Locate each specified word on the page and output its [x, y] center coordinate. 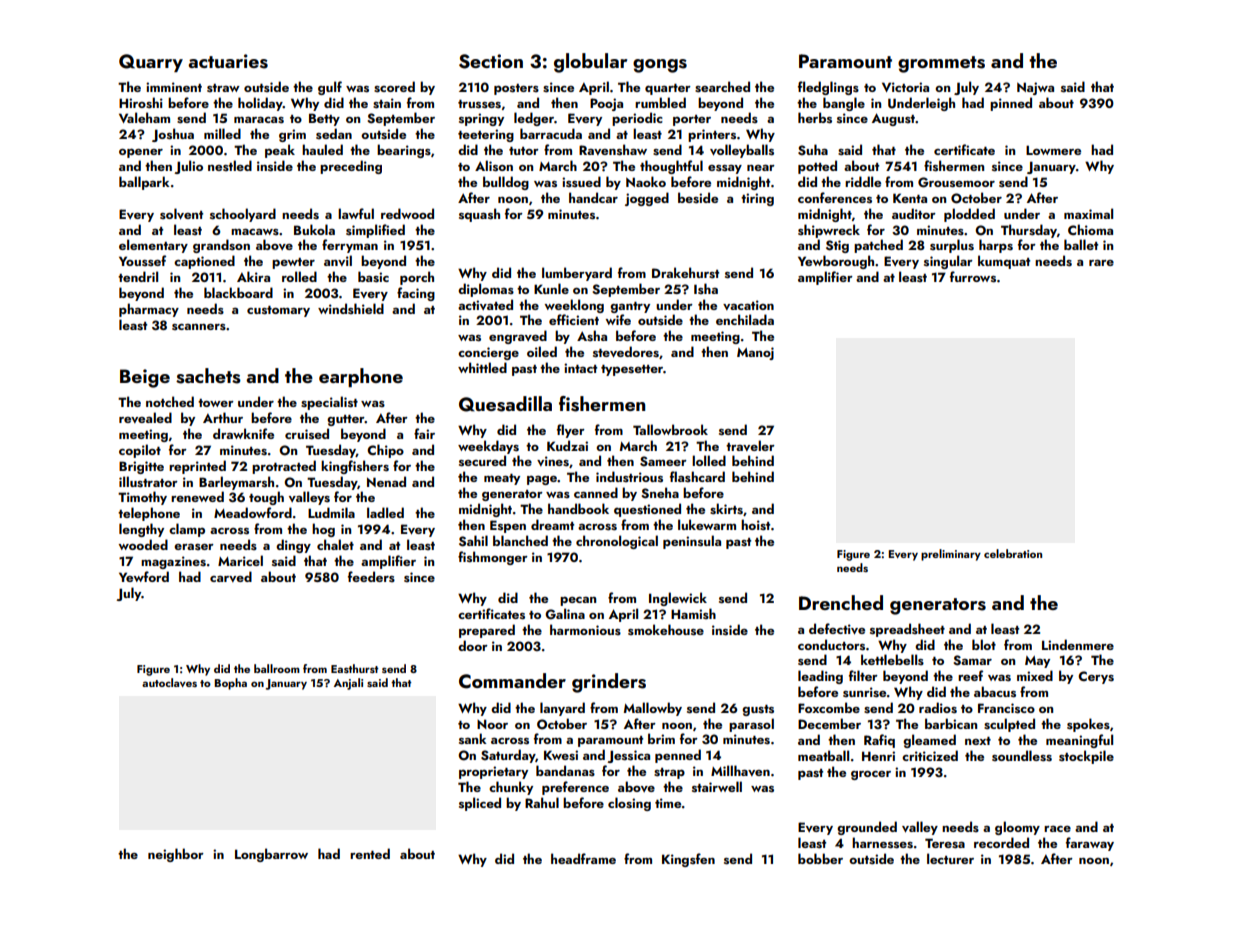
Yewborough [836, 262]
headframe [583, 858]
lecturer [950, 858]
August [893, 119]
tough [266, 498]
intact [580, 368]
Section [491, 61]
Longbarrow [271, 855]
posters [516, 89]
